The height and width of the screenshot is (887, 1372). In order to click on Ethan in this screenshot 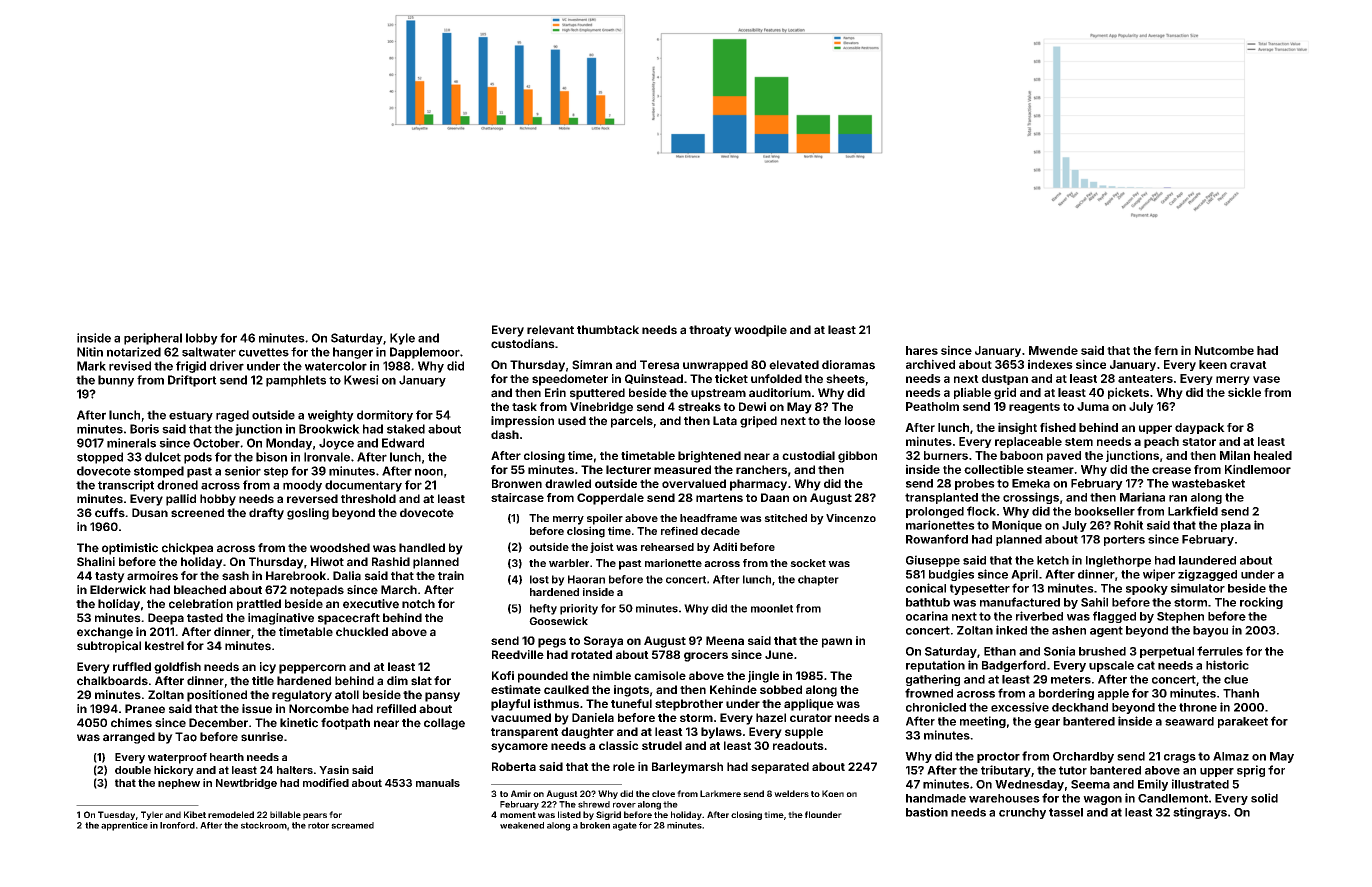, I will do `click(1000, 651)`.
